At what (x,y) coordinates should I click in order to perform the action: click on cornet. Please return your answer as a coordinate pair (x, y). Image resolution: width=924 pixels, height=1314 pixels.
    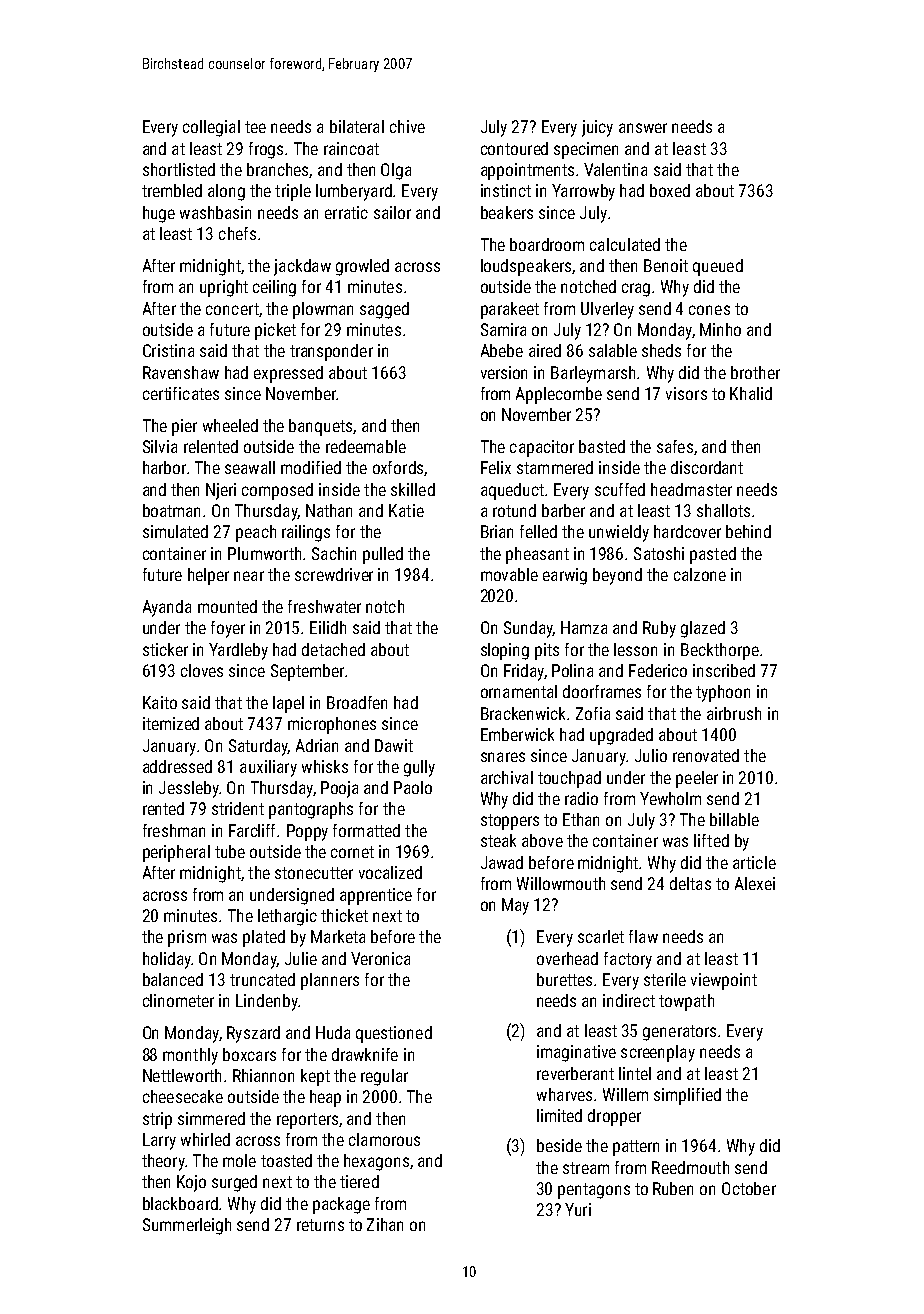
    Looking at the image, I should click on (352, 852).
